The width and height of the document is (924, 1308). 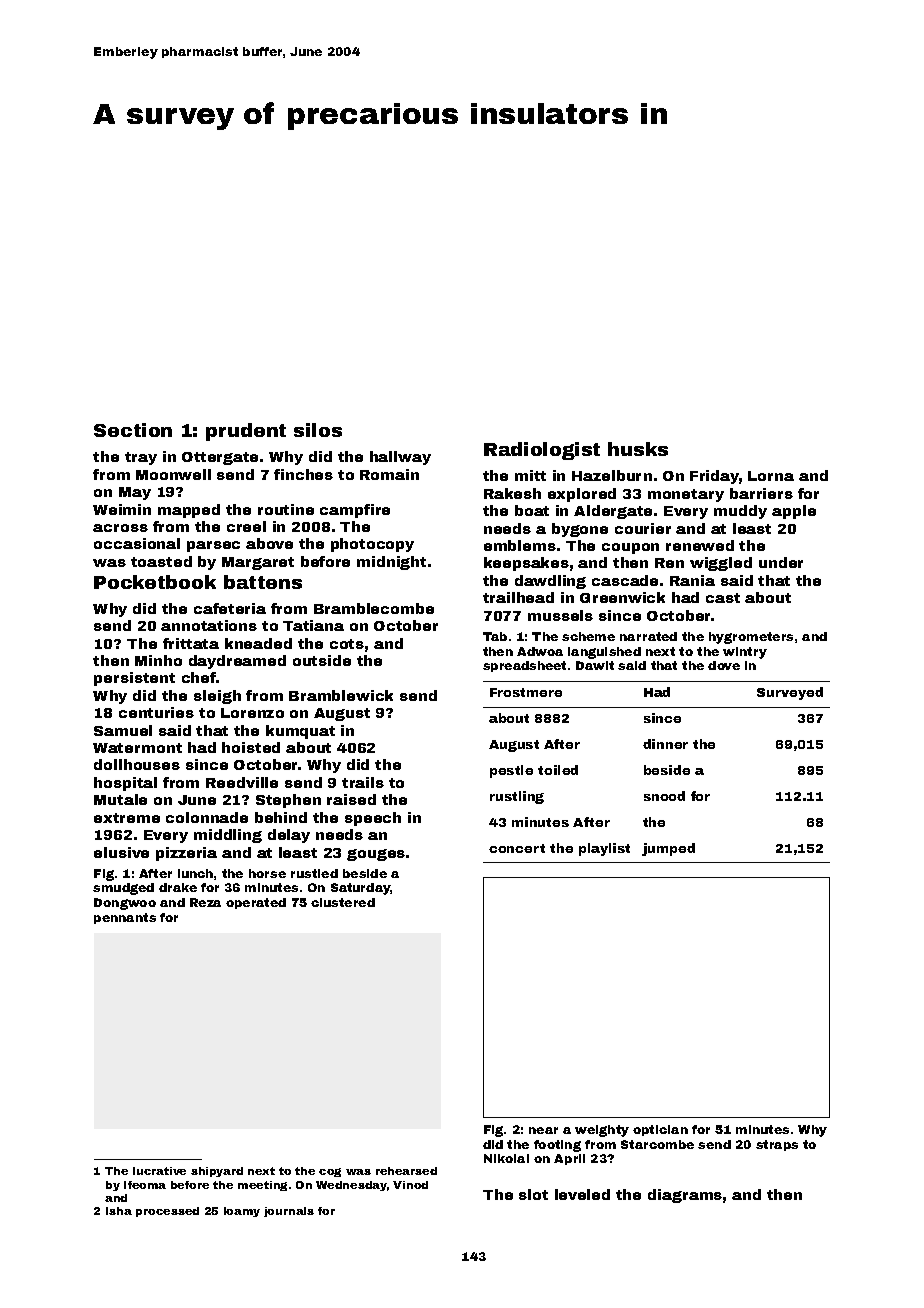 What do you see at coordinates (376, 855) in the document?
I see `gouges` at bounding box center [376, 855].
